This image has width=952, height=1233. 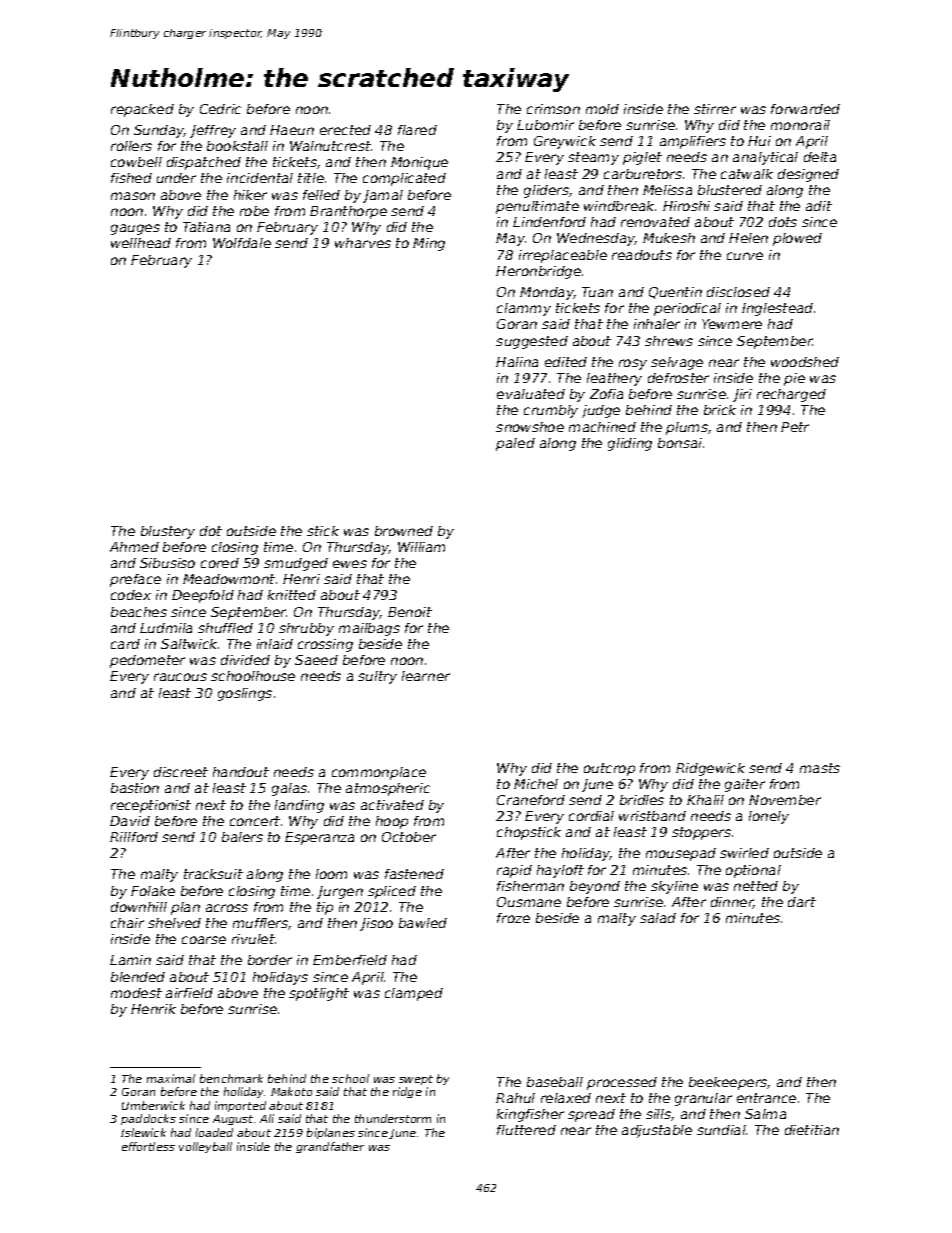 What do you see at coordinates (416, 1080) in the image?
I see `swept` at bounding box center [416, 1080].
